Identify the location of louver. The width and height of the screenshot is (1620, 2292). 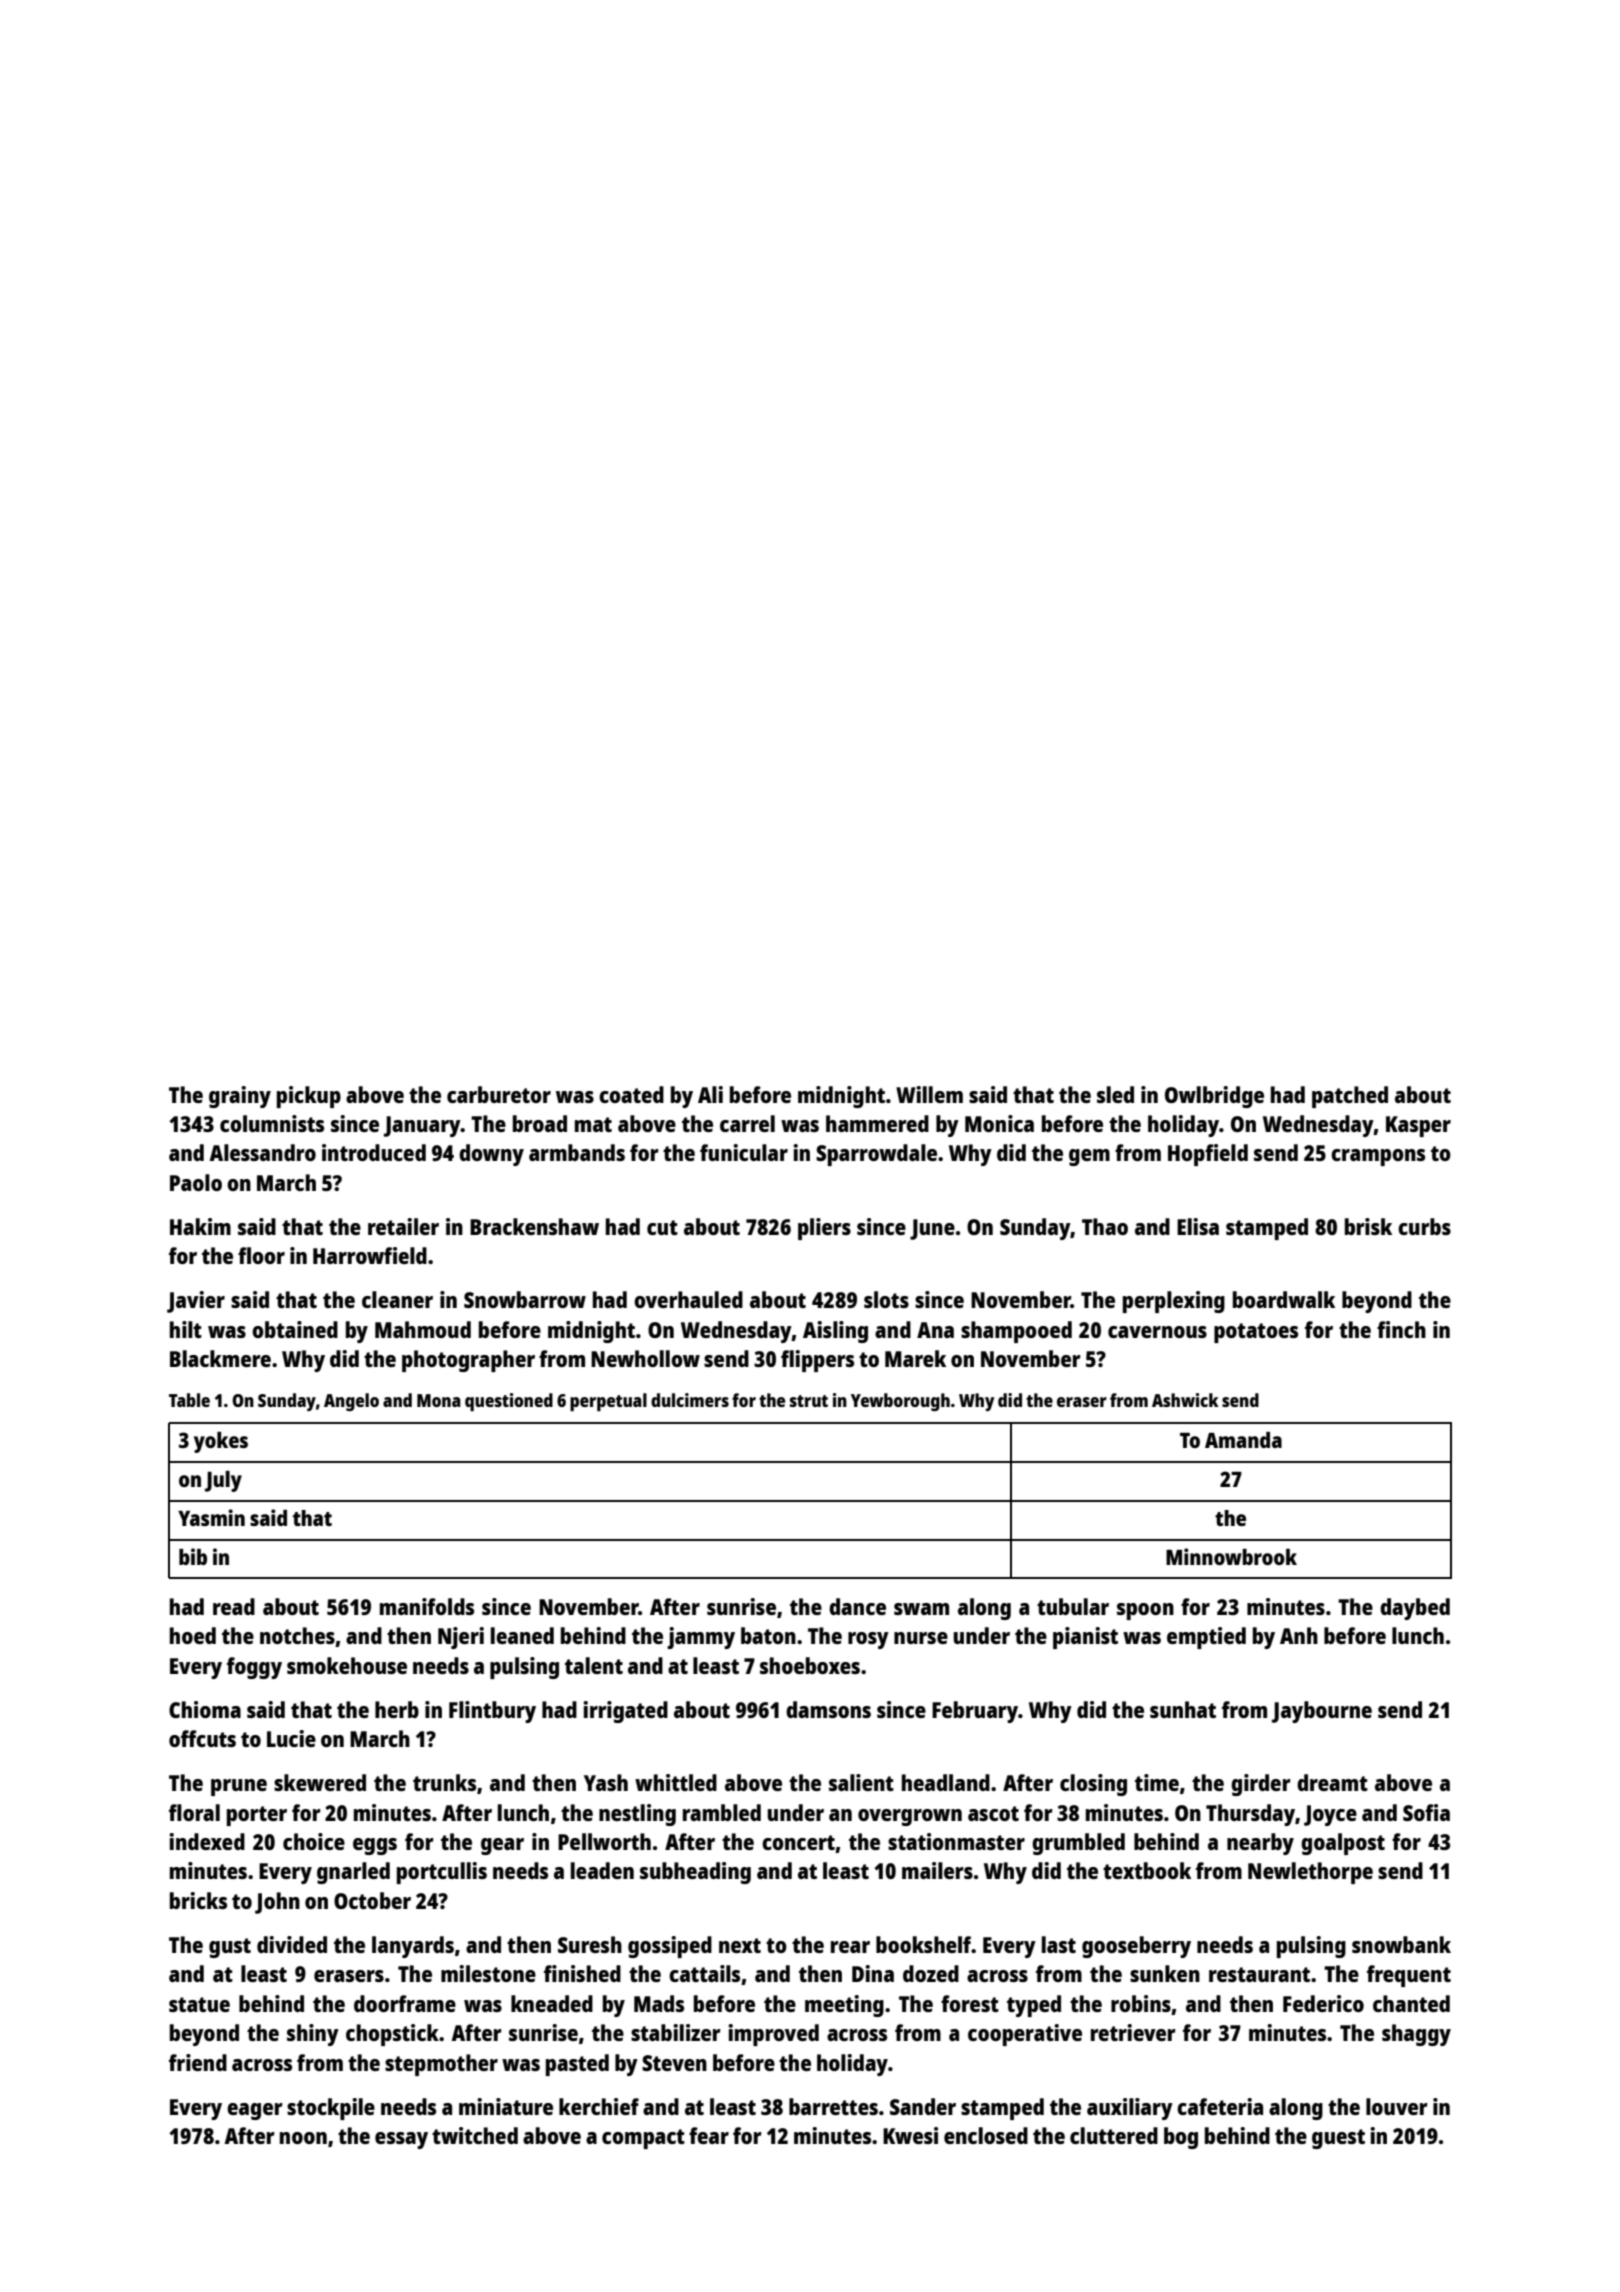
(1397, 2106).
